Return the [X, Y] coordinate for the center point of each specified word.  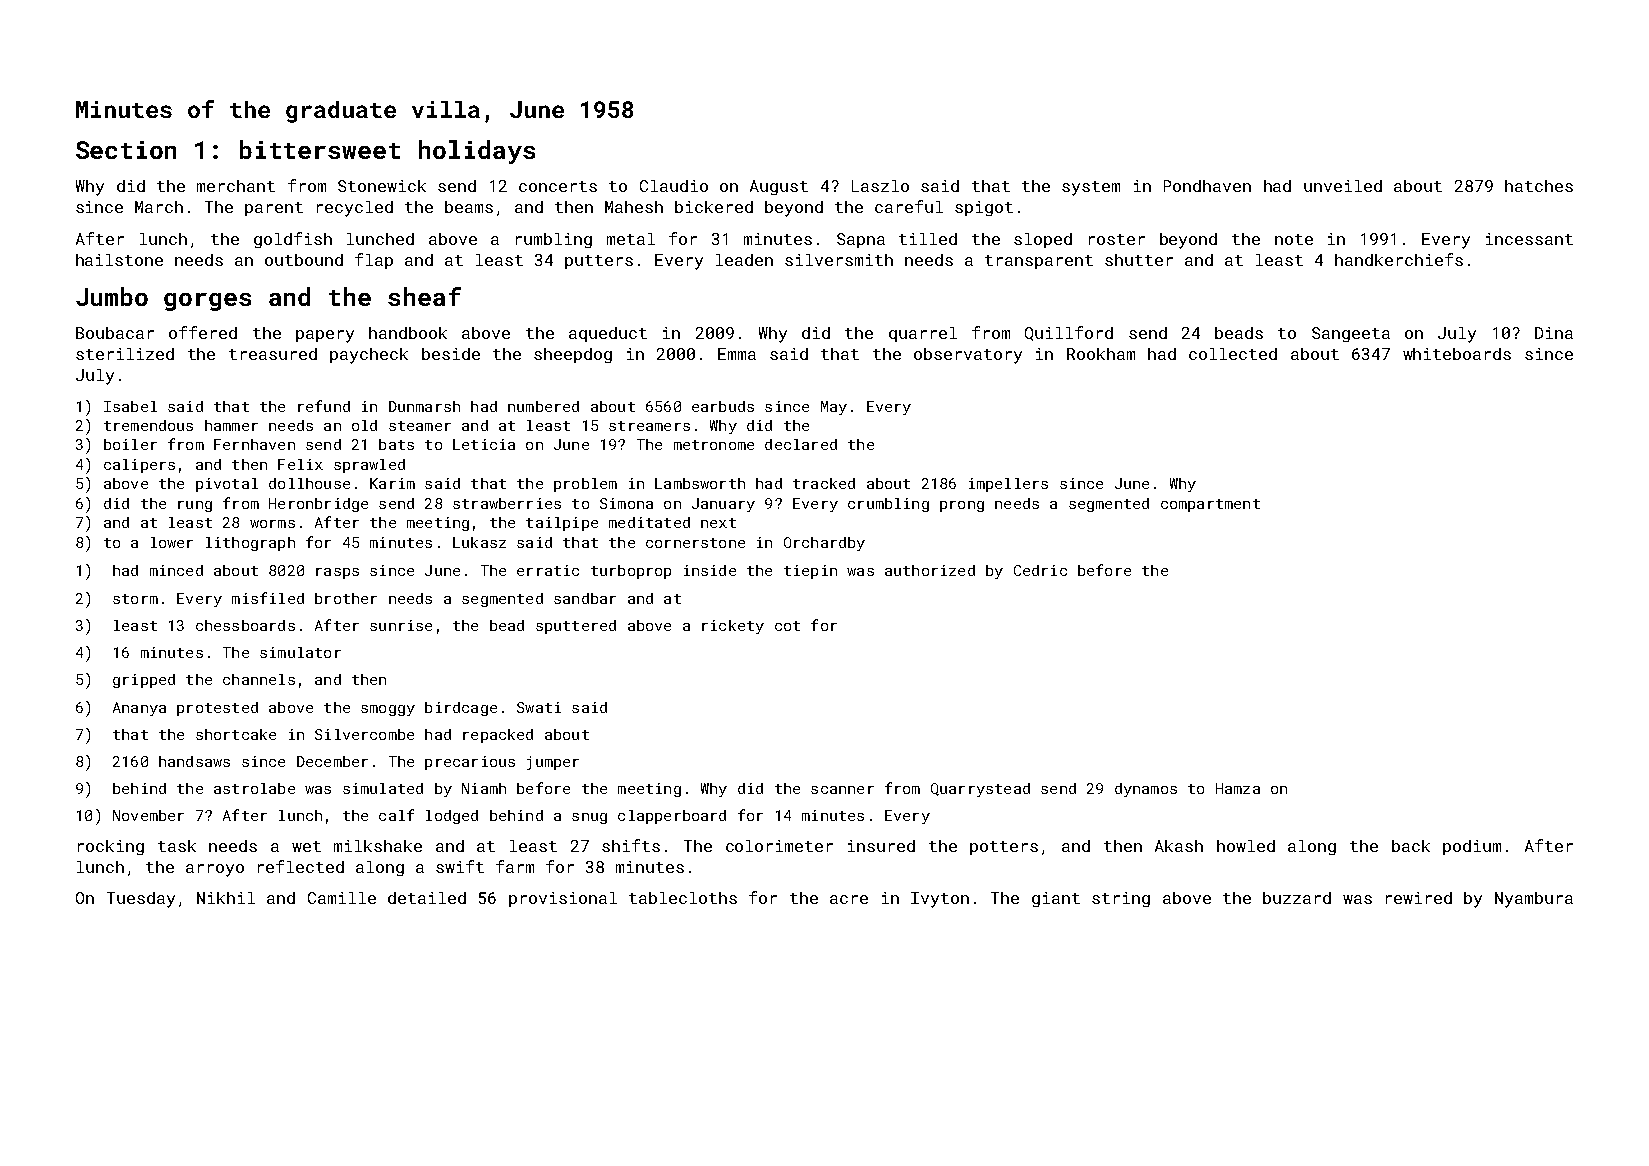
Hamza [1238, 788]
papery [325, 336]
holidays [477, 152]
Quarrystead [980, 790]
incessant [1529, 239]
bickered [714, 207]
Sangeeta [1351, 334]
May [834, 408]
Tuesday [141, 900]
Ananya [139, 709]
